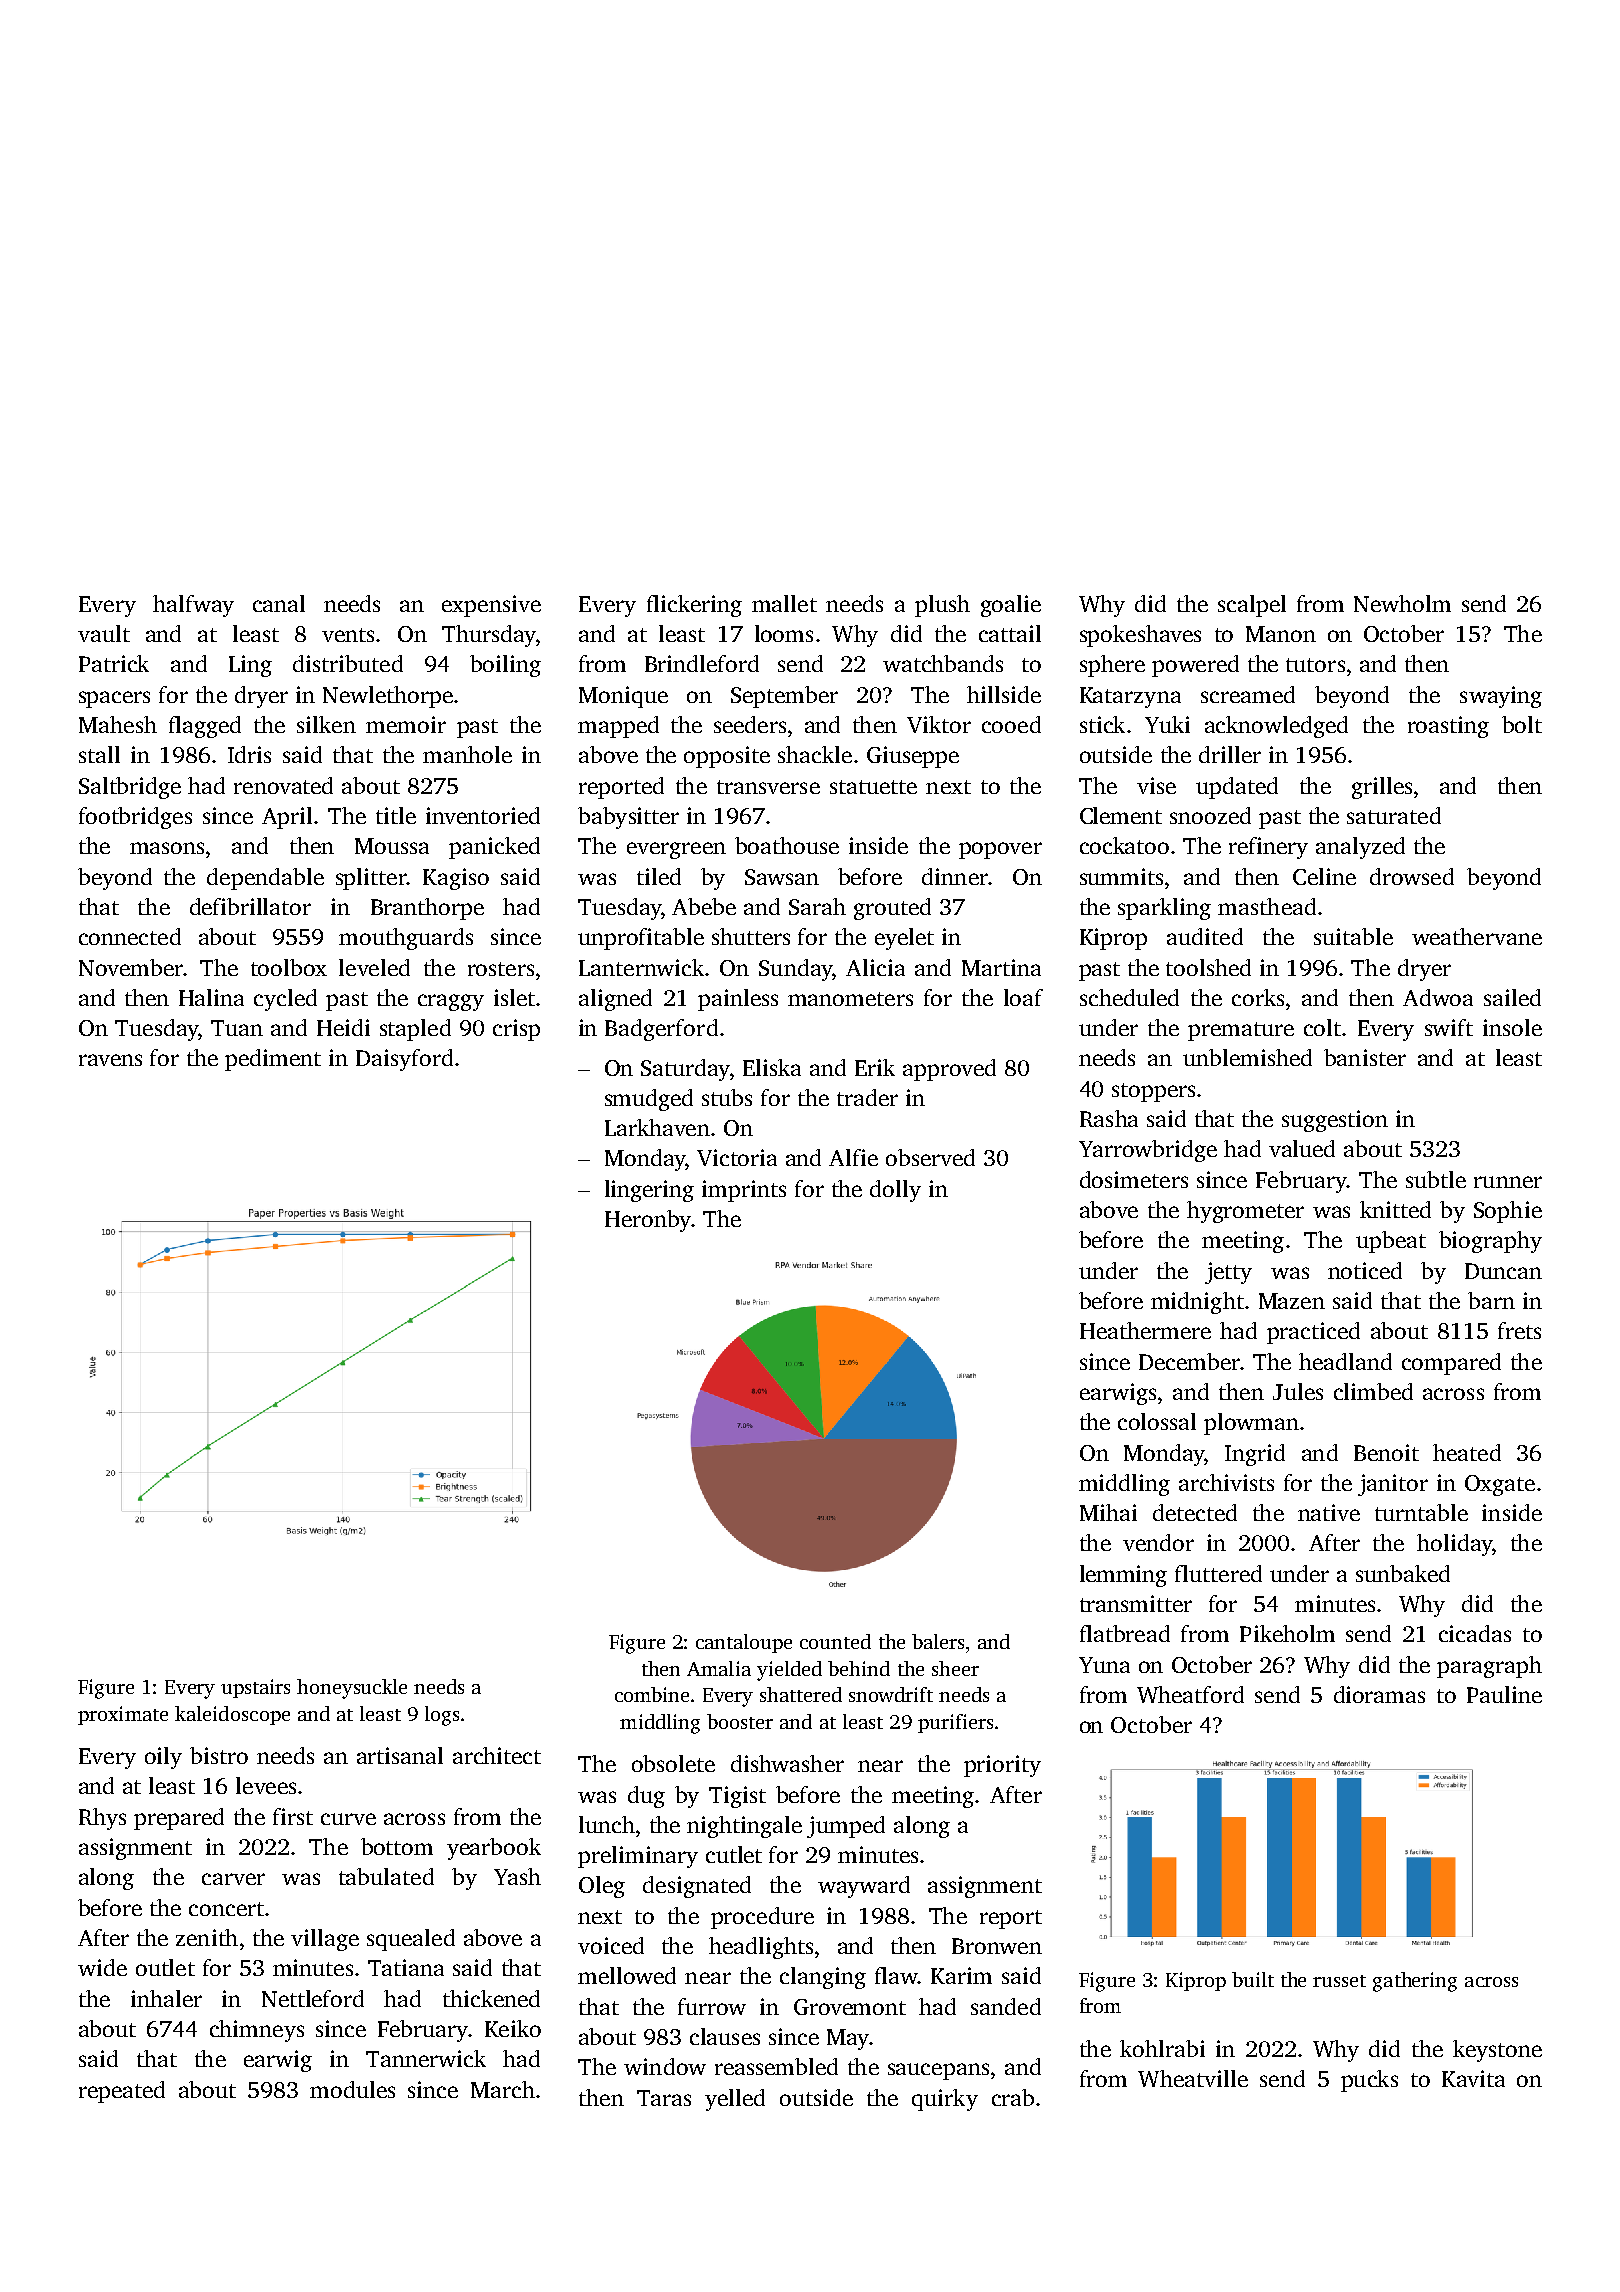  I want to click on plush, so click(942, 606).
